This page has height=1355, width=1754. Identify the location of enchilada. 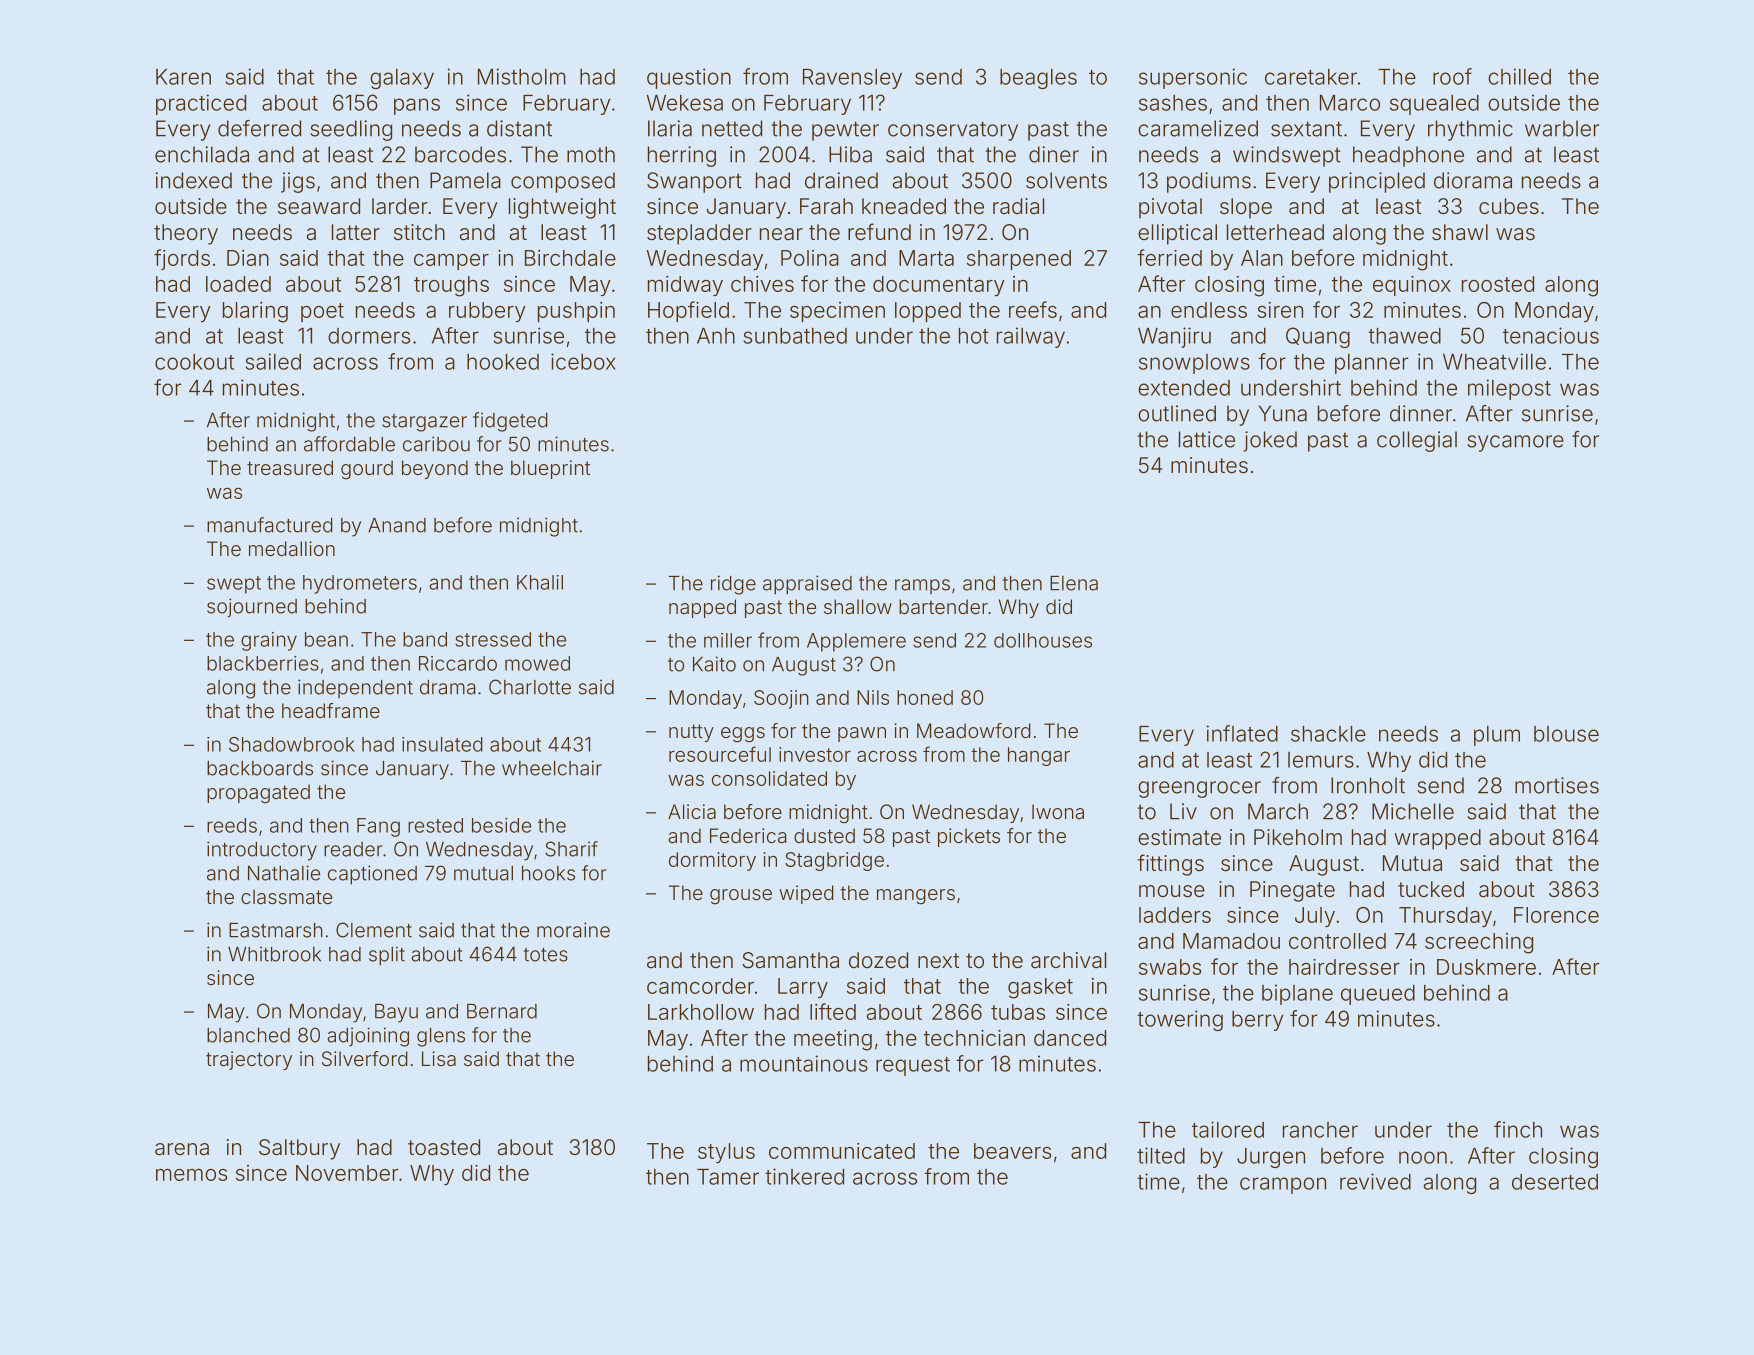
(202, 154).
